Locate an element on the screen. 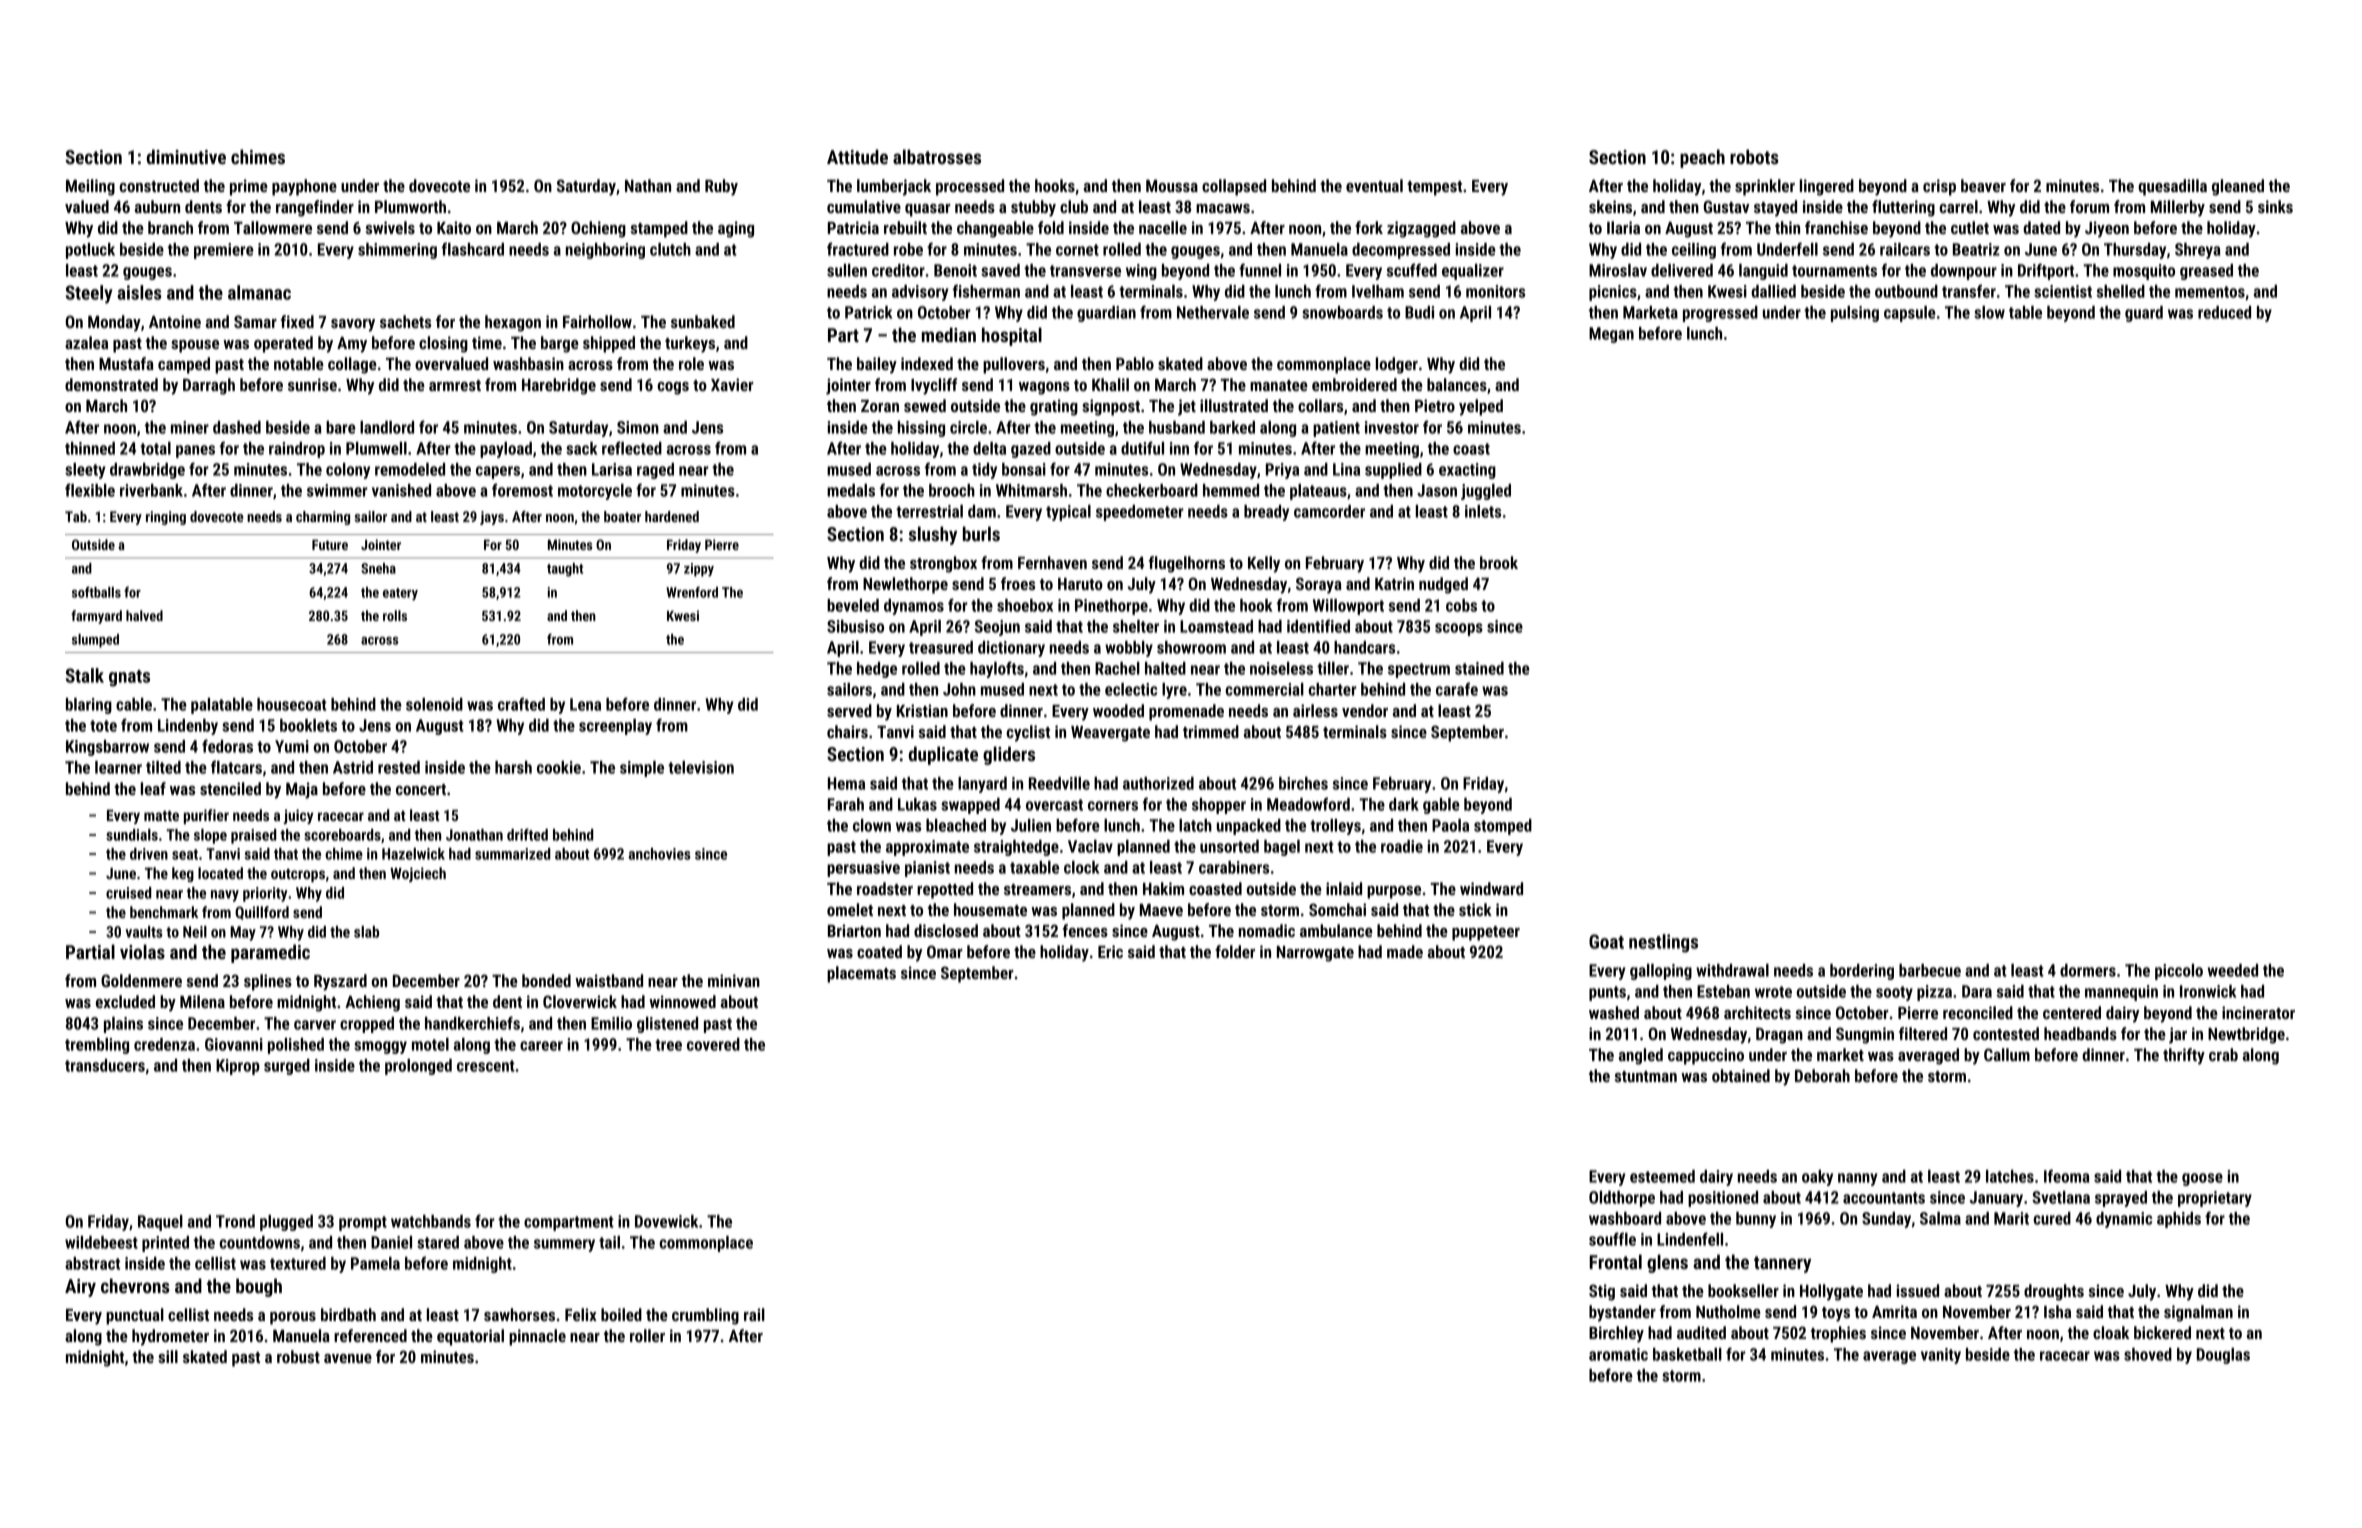  nomadic is located at coordinates (1267, 930).
